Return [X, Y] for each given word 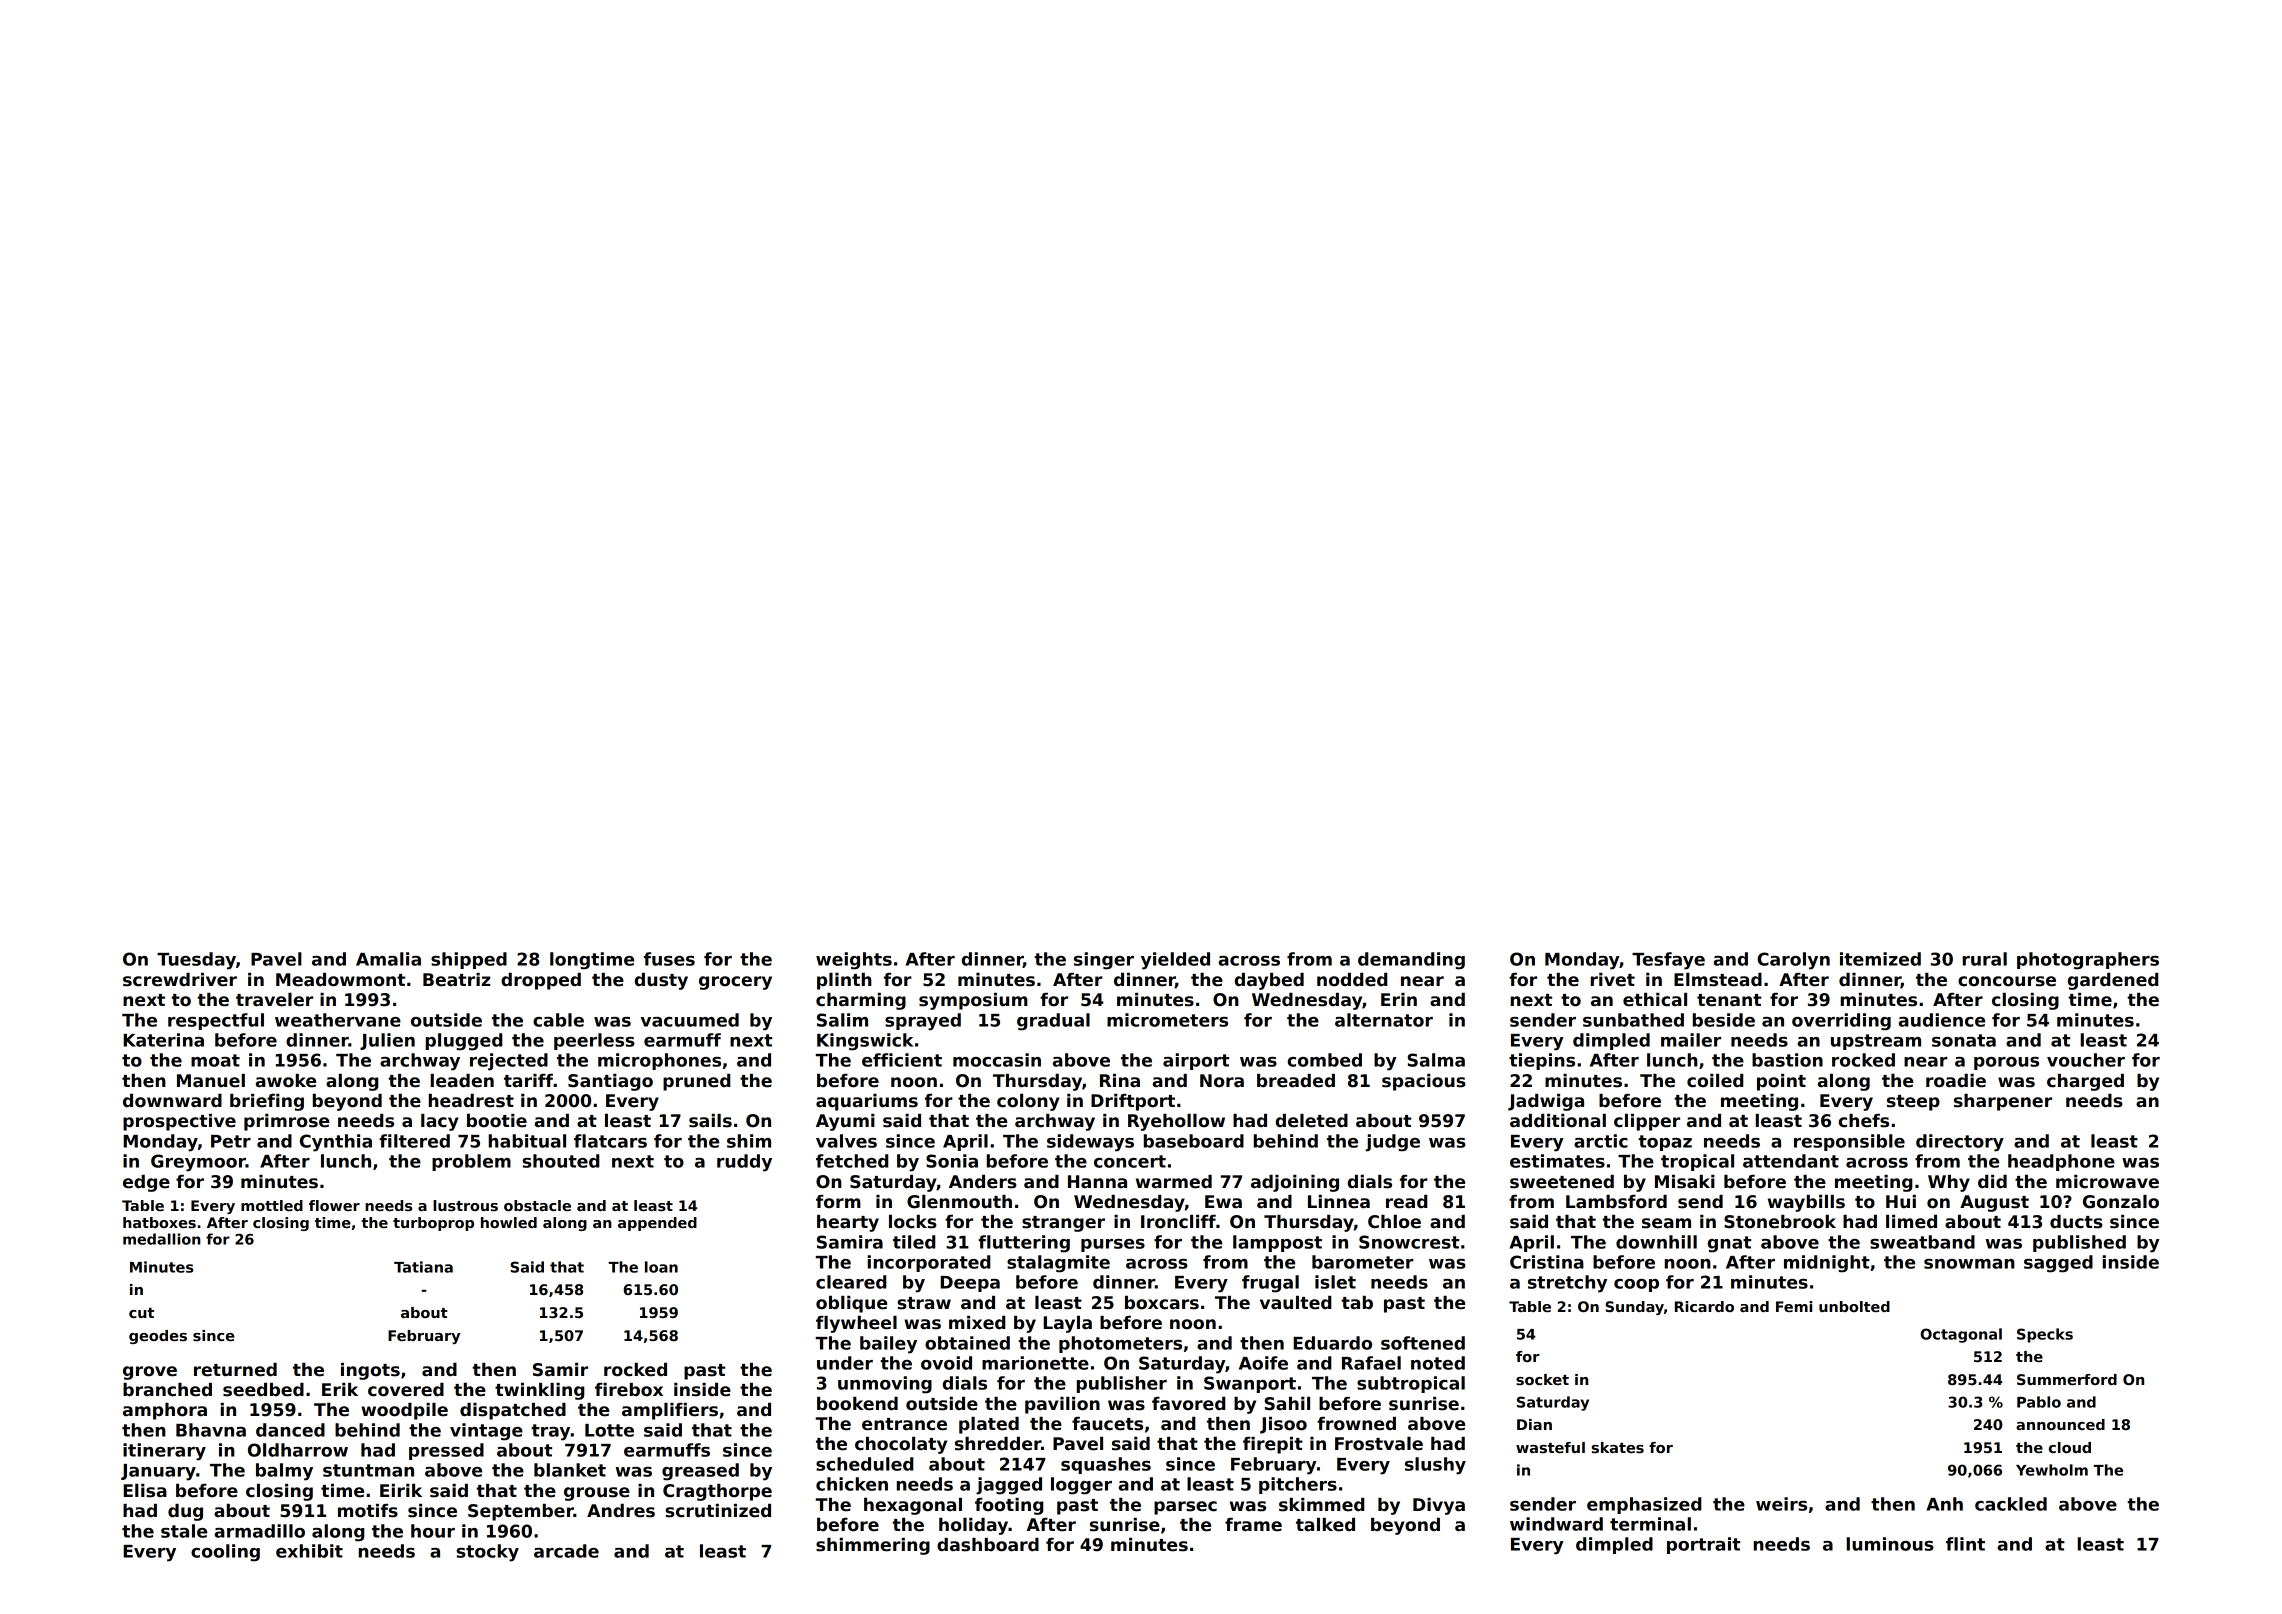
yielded [1175, 961]
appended [657, 1224]
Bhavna [211, 1430]
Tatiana [423, 1267]
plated [989, 1425]
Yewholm [2052, 1470]
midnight [1827, 1264]
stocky [487, 1553]
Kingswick [865, 1042]
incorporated [929, 1263]
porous [2006, 1063]
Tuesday [196, 961]
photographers [2088, 961]
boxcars [1162, 1303]
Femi [1794, 1306]
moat [215, 1060]
